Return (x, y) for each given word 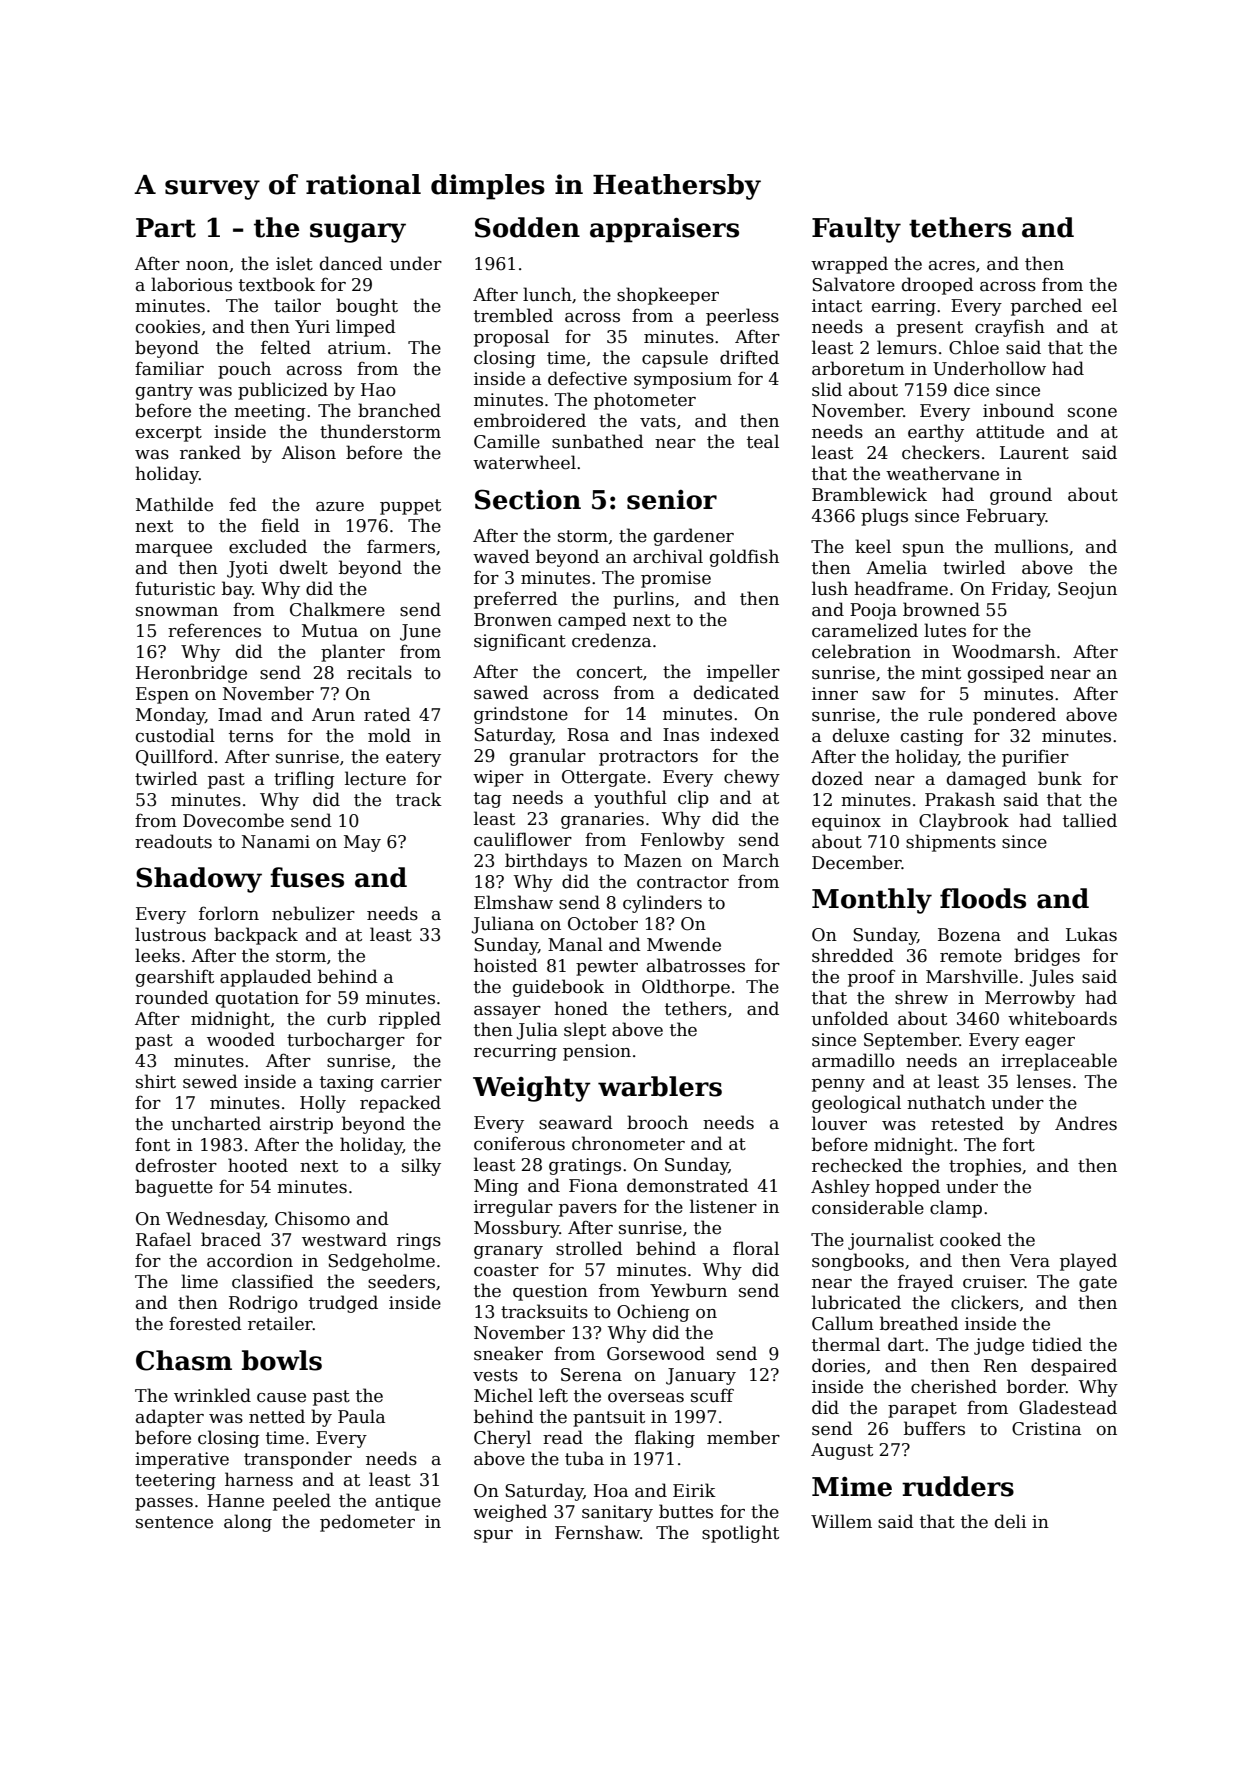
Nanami (276, 842)
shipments (951, 843)
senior (672, 500)
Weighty (532, 1089)
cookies (168, 326)
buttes (686, 1511)
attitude (1010, 431)
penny (838, 1085)
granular (548, 757)
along (248, 1523)
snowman (177, 612)
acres (952, 266)
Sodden (527, 227)
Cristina (1046, 1429)
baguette (174, 1188)
